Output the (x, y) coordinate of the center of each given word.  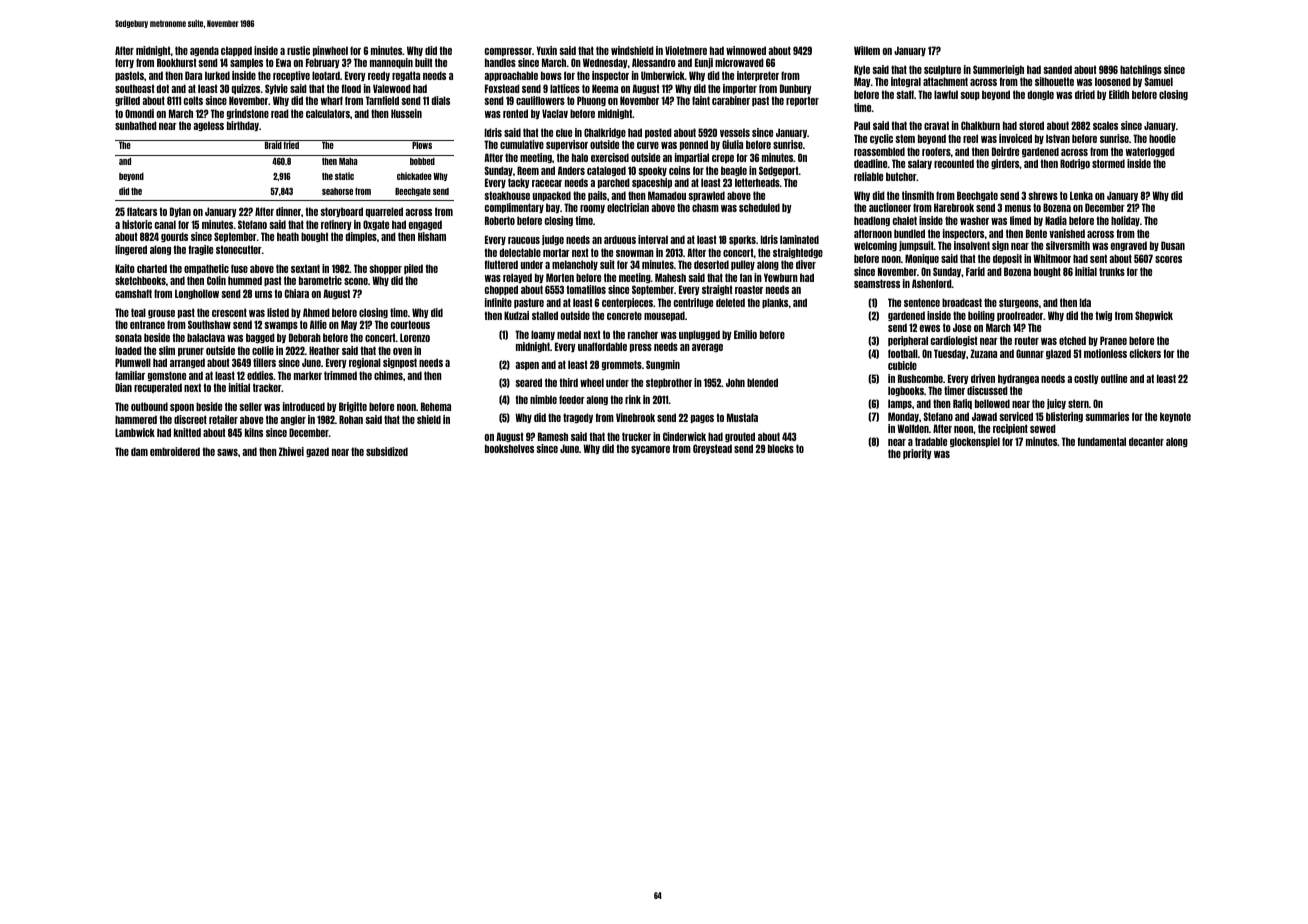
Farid (975, 271)
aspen (527, 366)
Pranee (1113, 340)
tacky (519, 183)
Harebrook (954, 207)
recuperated (158, 388)
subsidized (387, 451)
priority (917, 454)
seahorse (337, 191)
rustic (298, 50)
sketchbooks (140, 280)
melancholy (575, 265)
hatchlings (1141, 70)
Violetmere (686, 50)
